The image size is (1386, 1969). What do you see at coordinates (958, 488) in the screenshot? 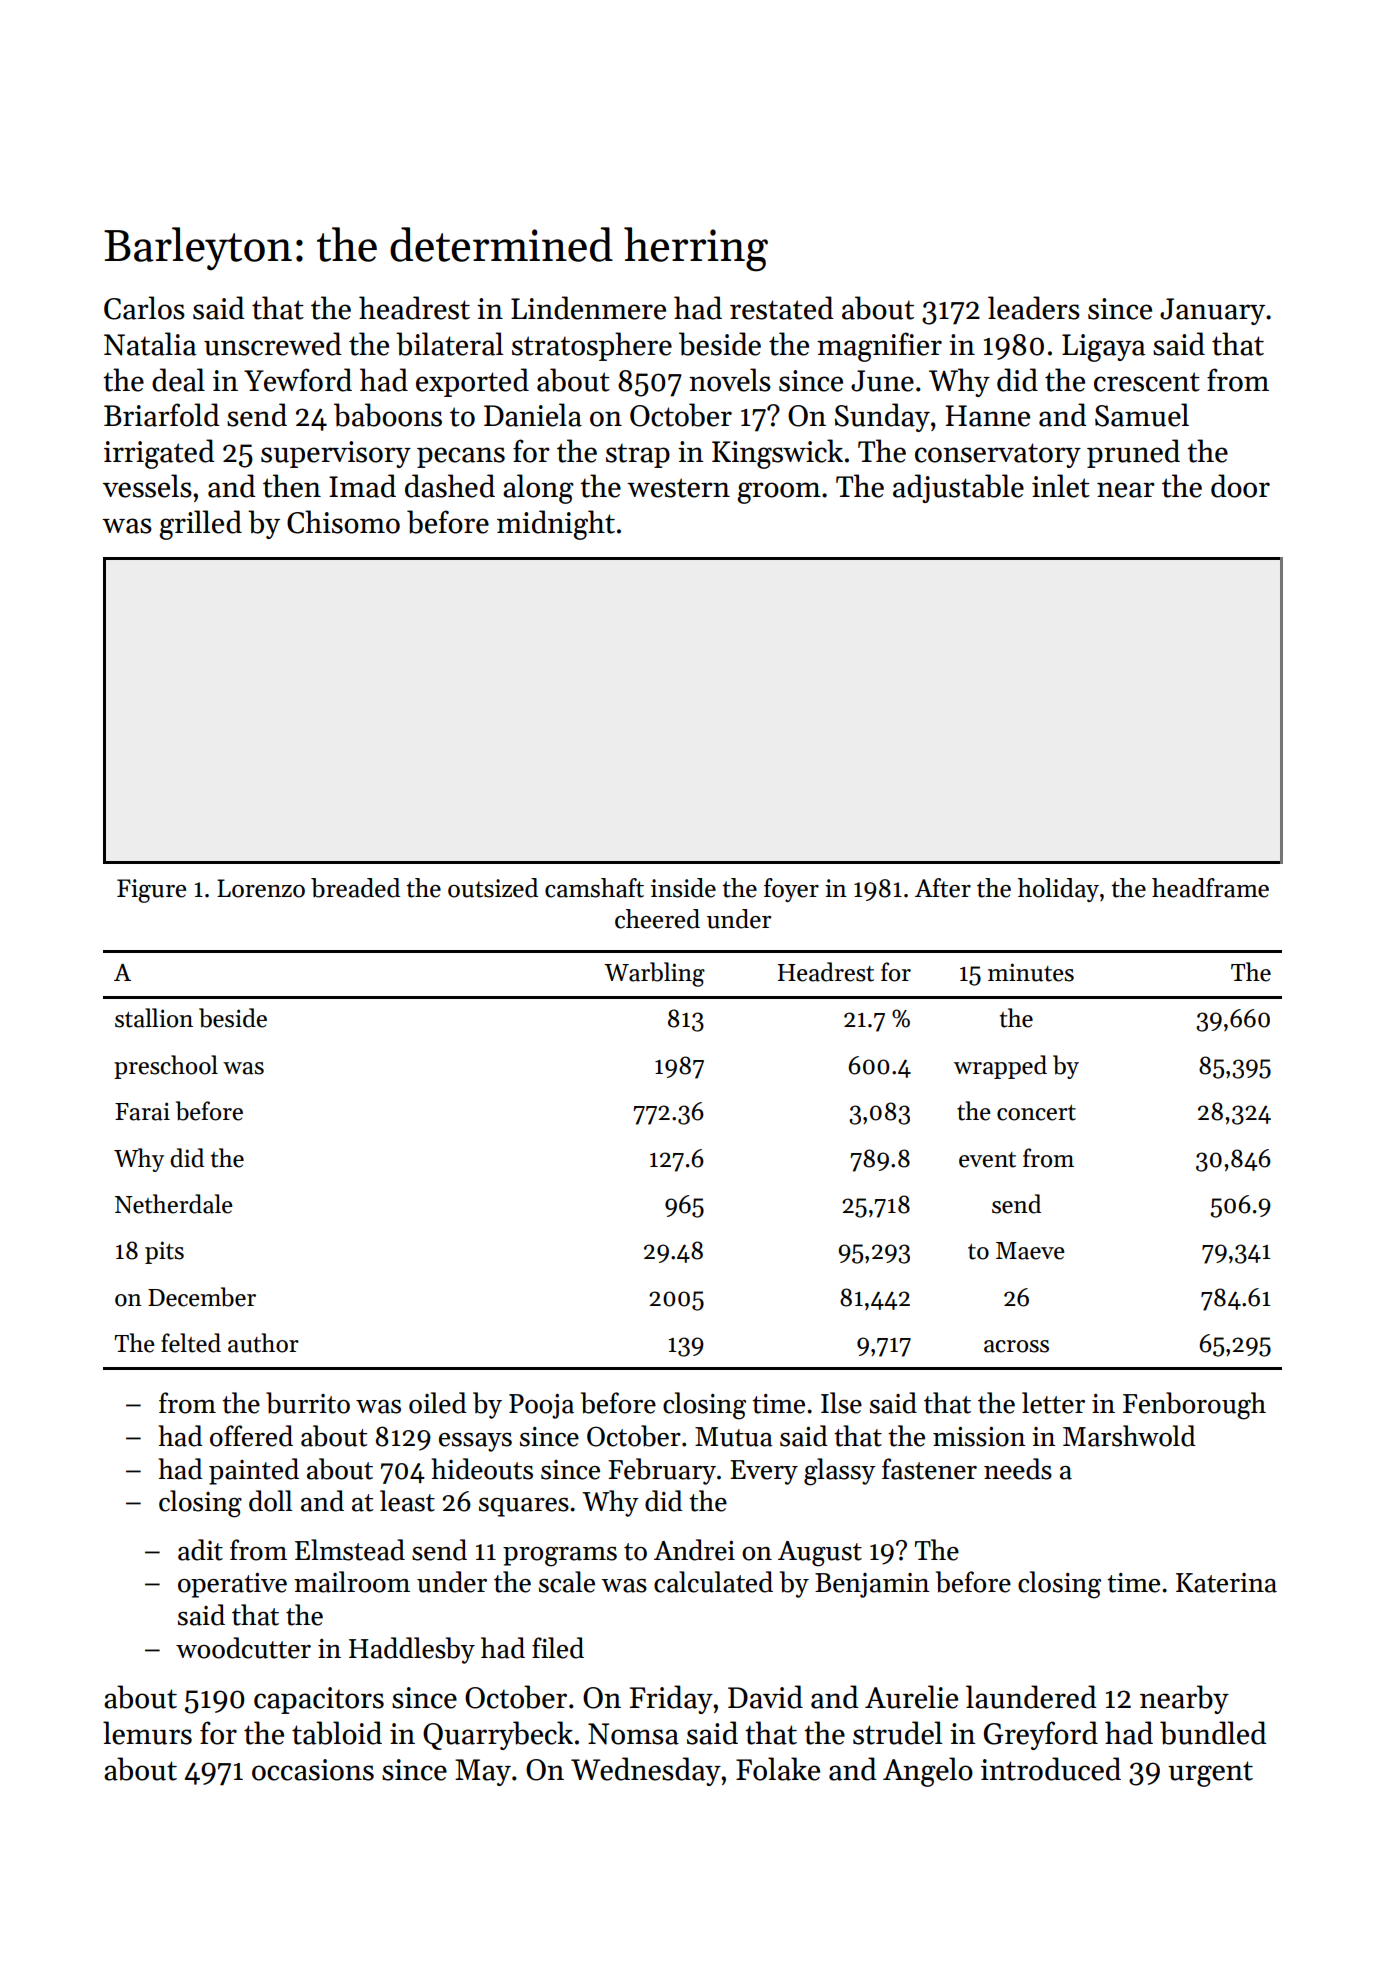
I see `adjustable` at bounding box center [958, 488].
